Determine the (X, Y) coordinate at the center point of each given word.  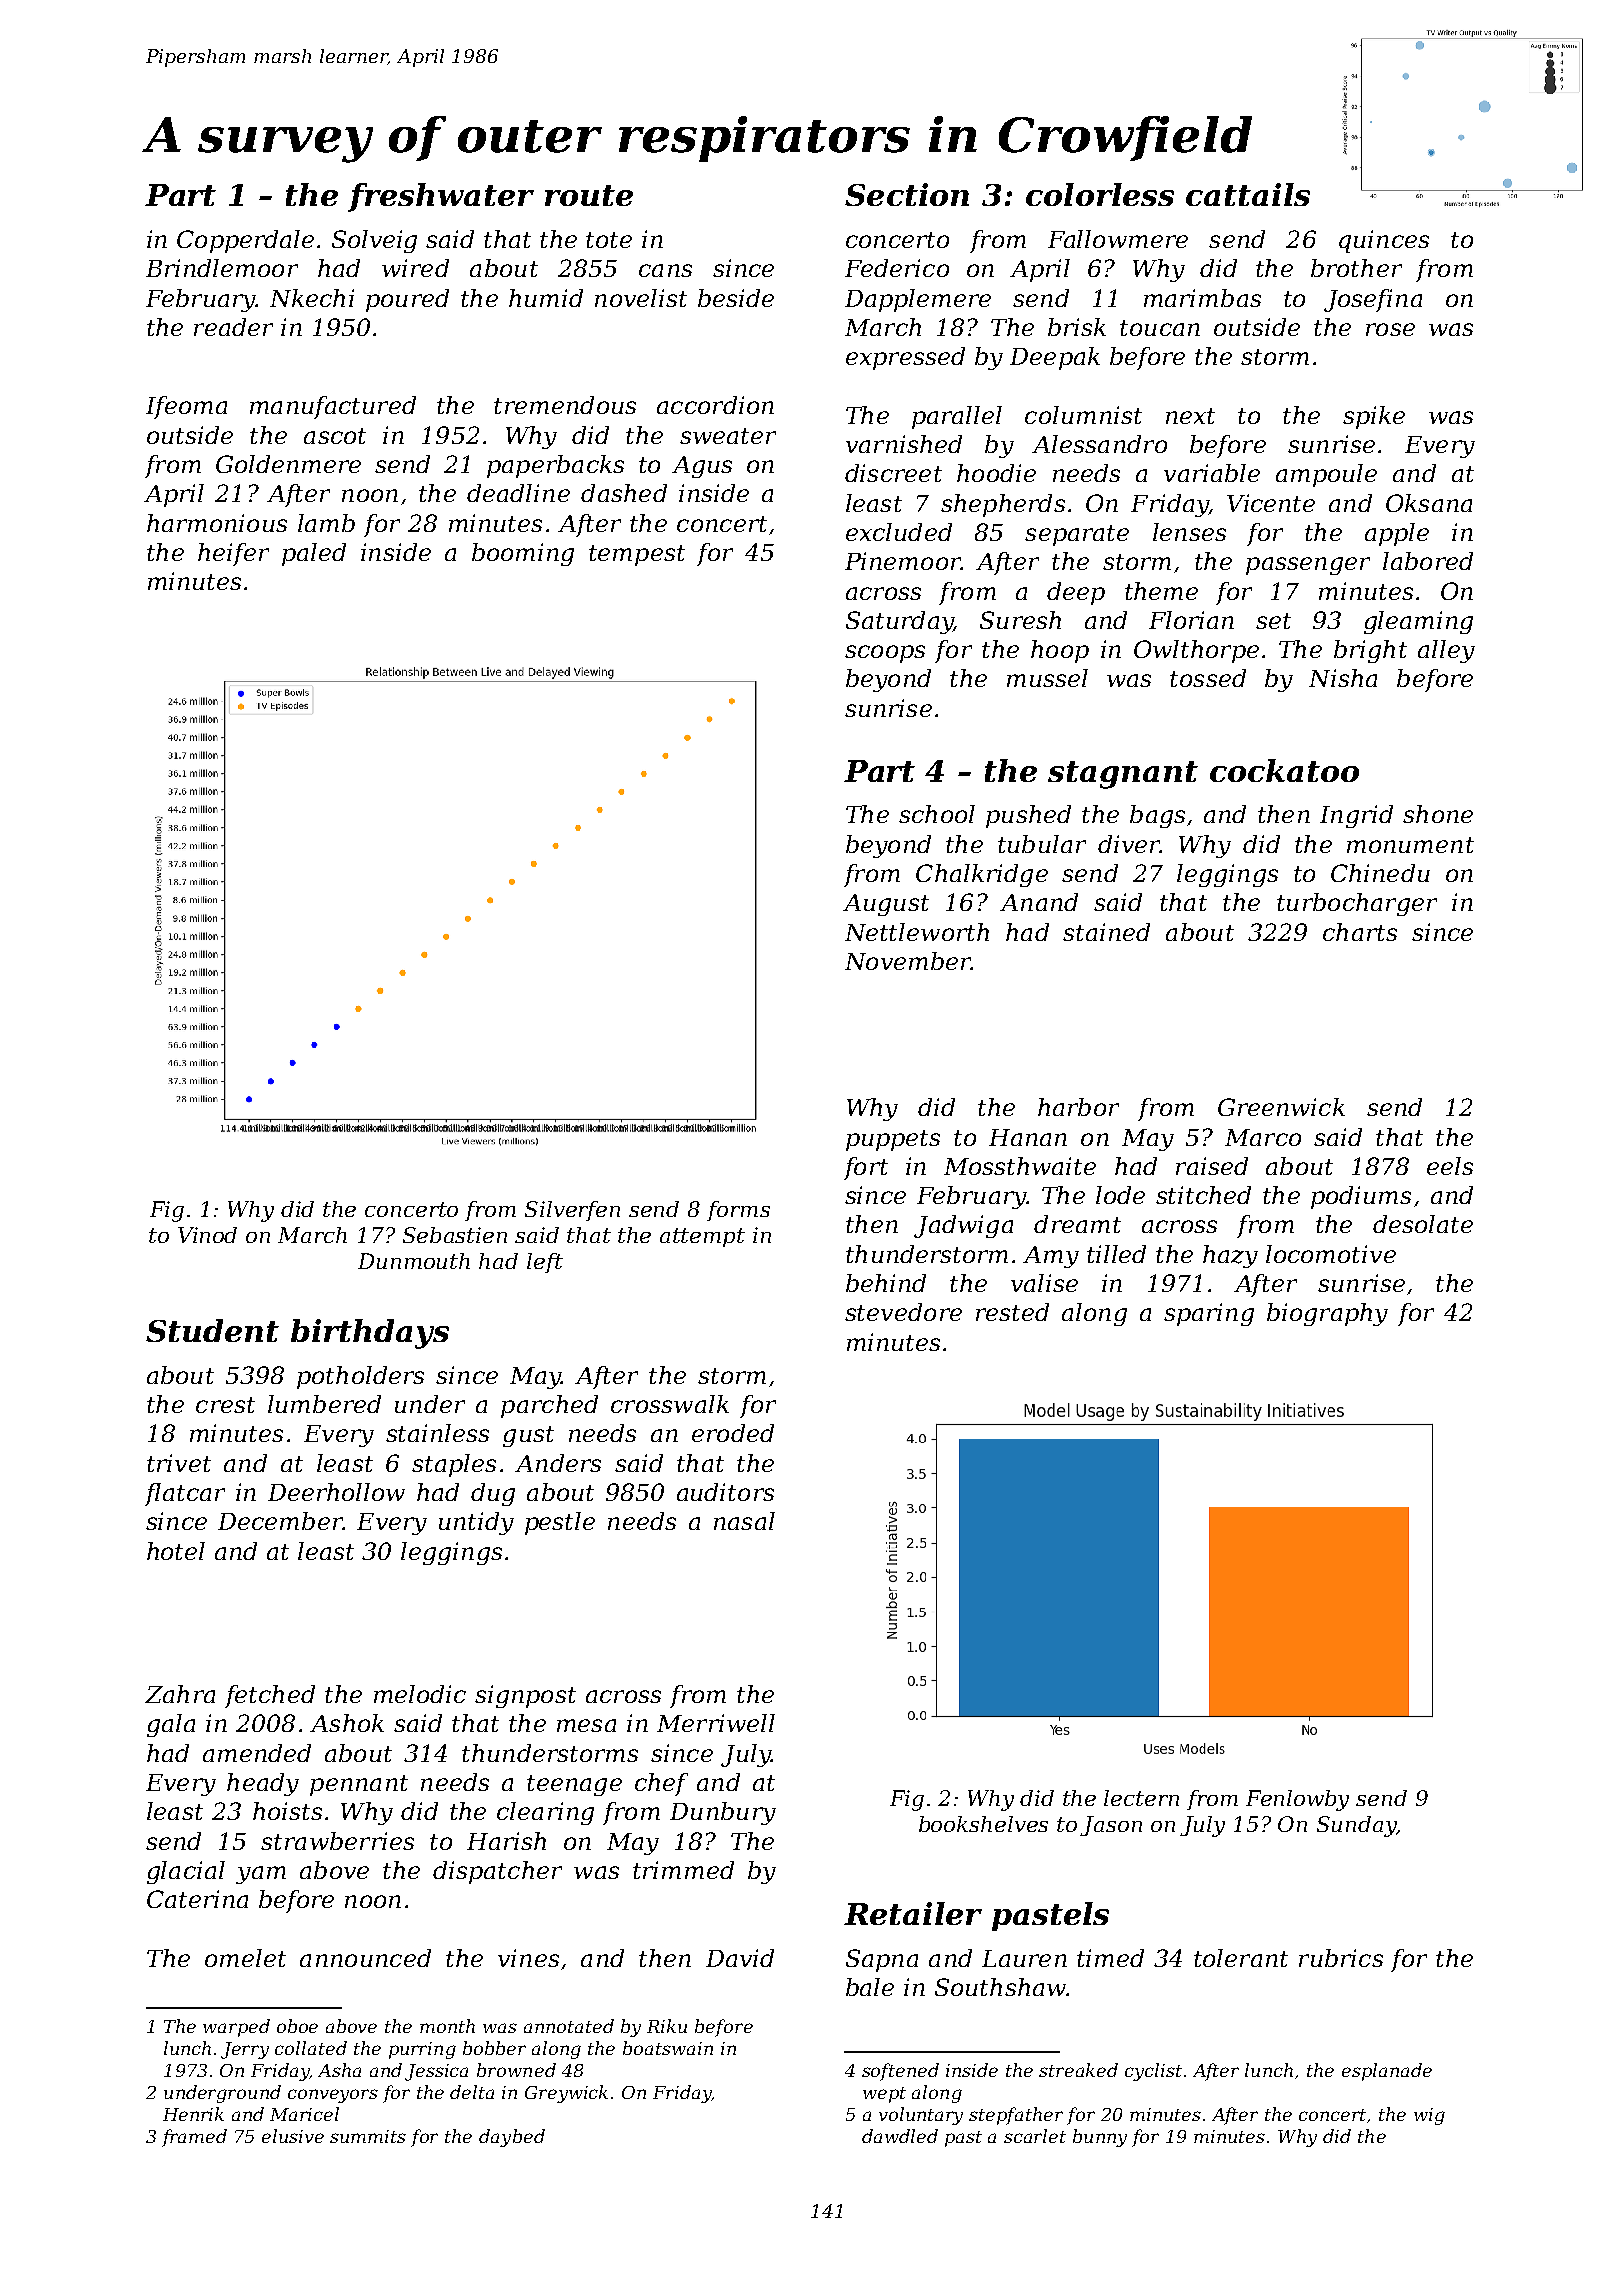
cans (665, 270)
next (1190, 416)
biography (1327, 1314)
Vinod (207, 1235)
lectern (1141, 1798)
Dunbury (723, 1813)
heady (263, 1784)
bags (1157, 816)
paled (314, 554)
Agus (702, 467)
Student (212, 1330)
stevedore (903, 1312)
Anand (1039, 902)
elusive (293, 2136)
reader (233, 327)
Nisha (1343, 678)
